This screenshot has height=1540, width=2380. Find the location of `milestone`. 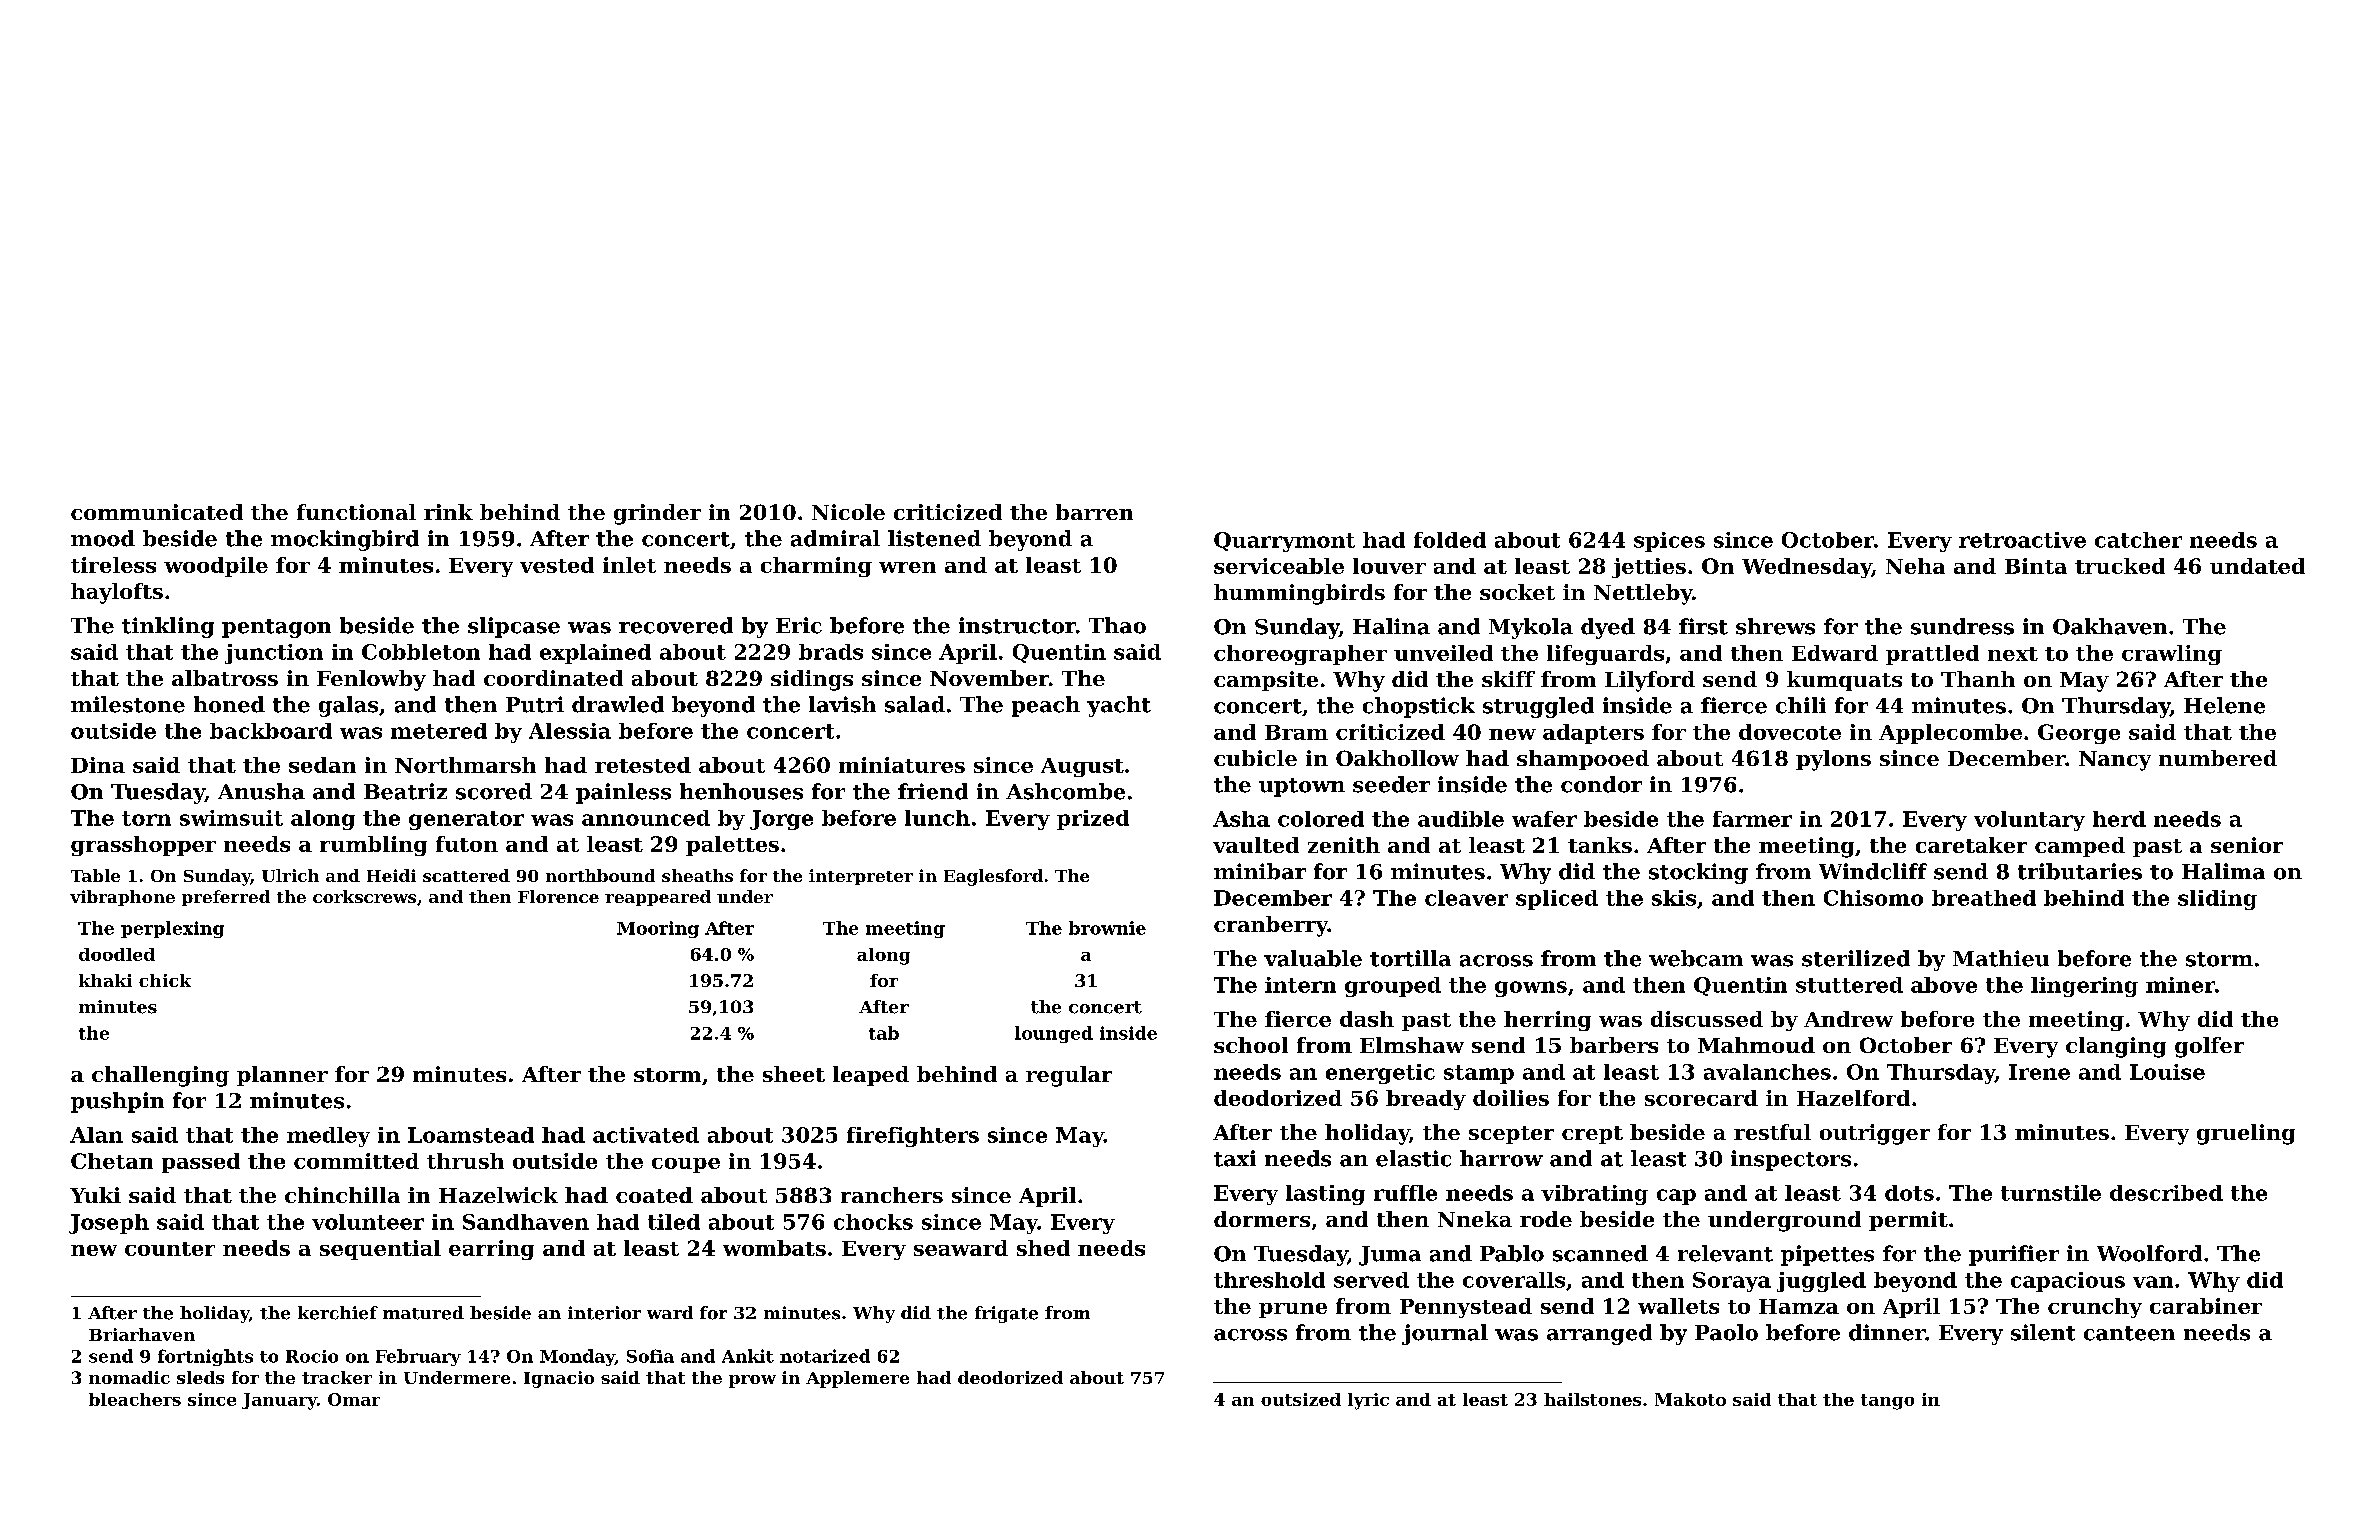

milestone is located at coordinates (128, 704).
